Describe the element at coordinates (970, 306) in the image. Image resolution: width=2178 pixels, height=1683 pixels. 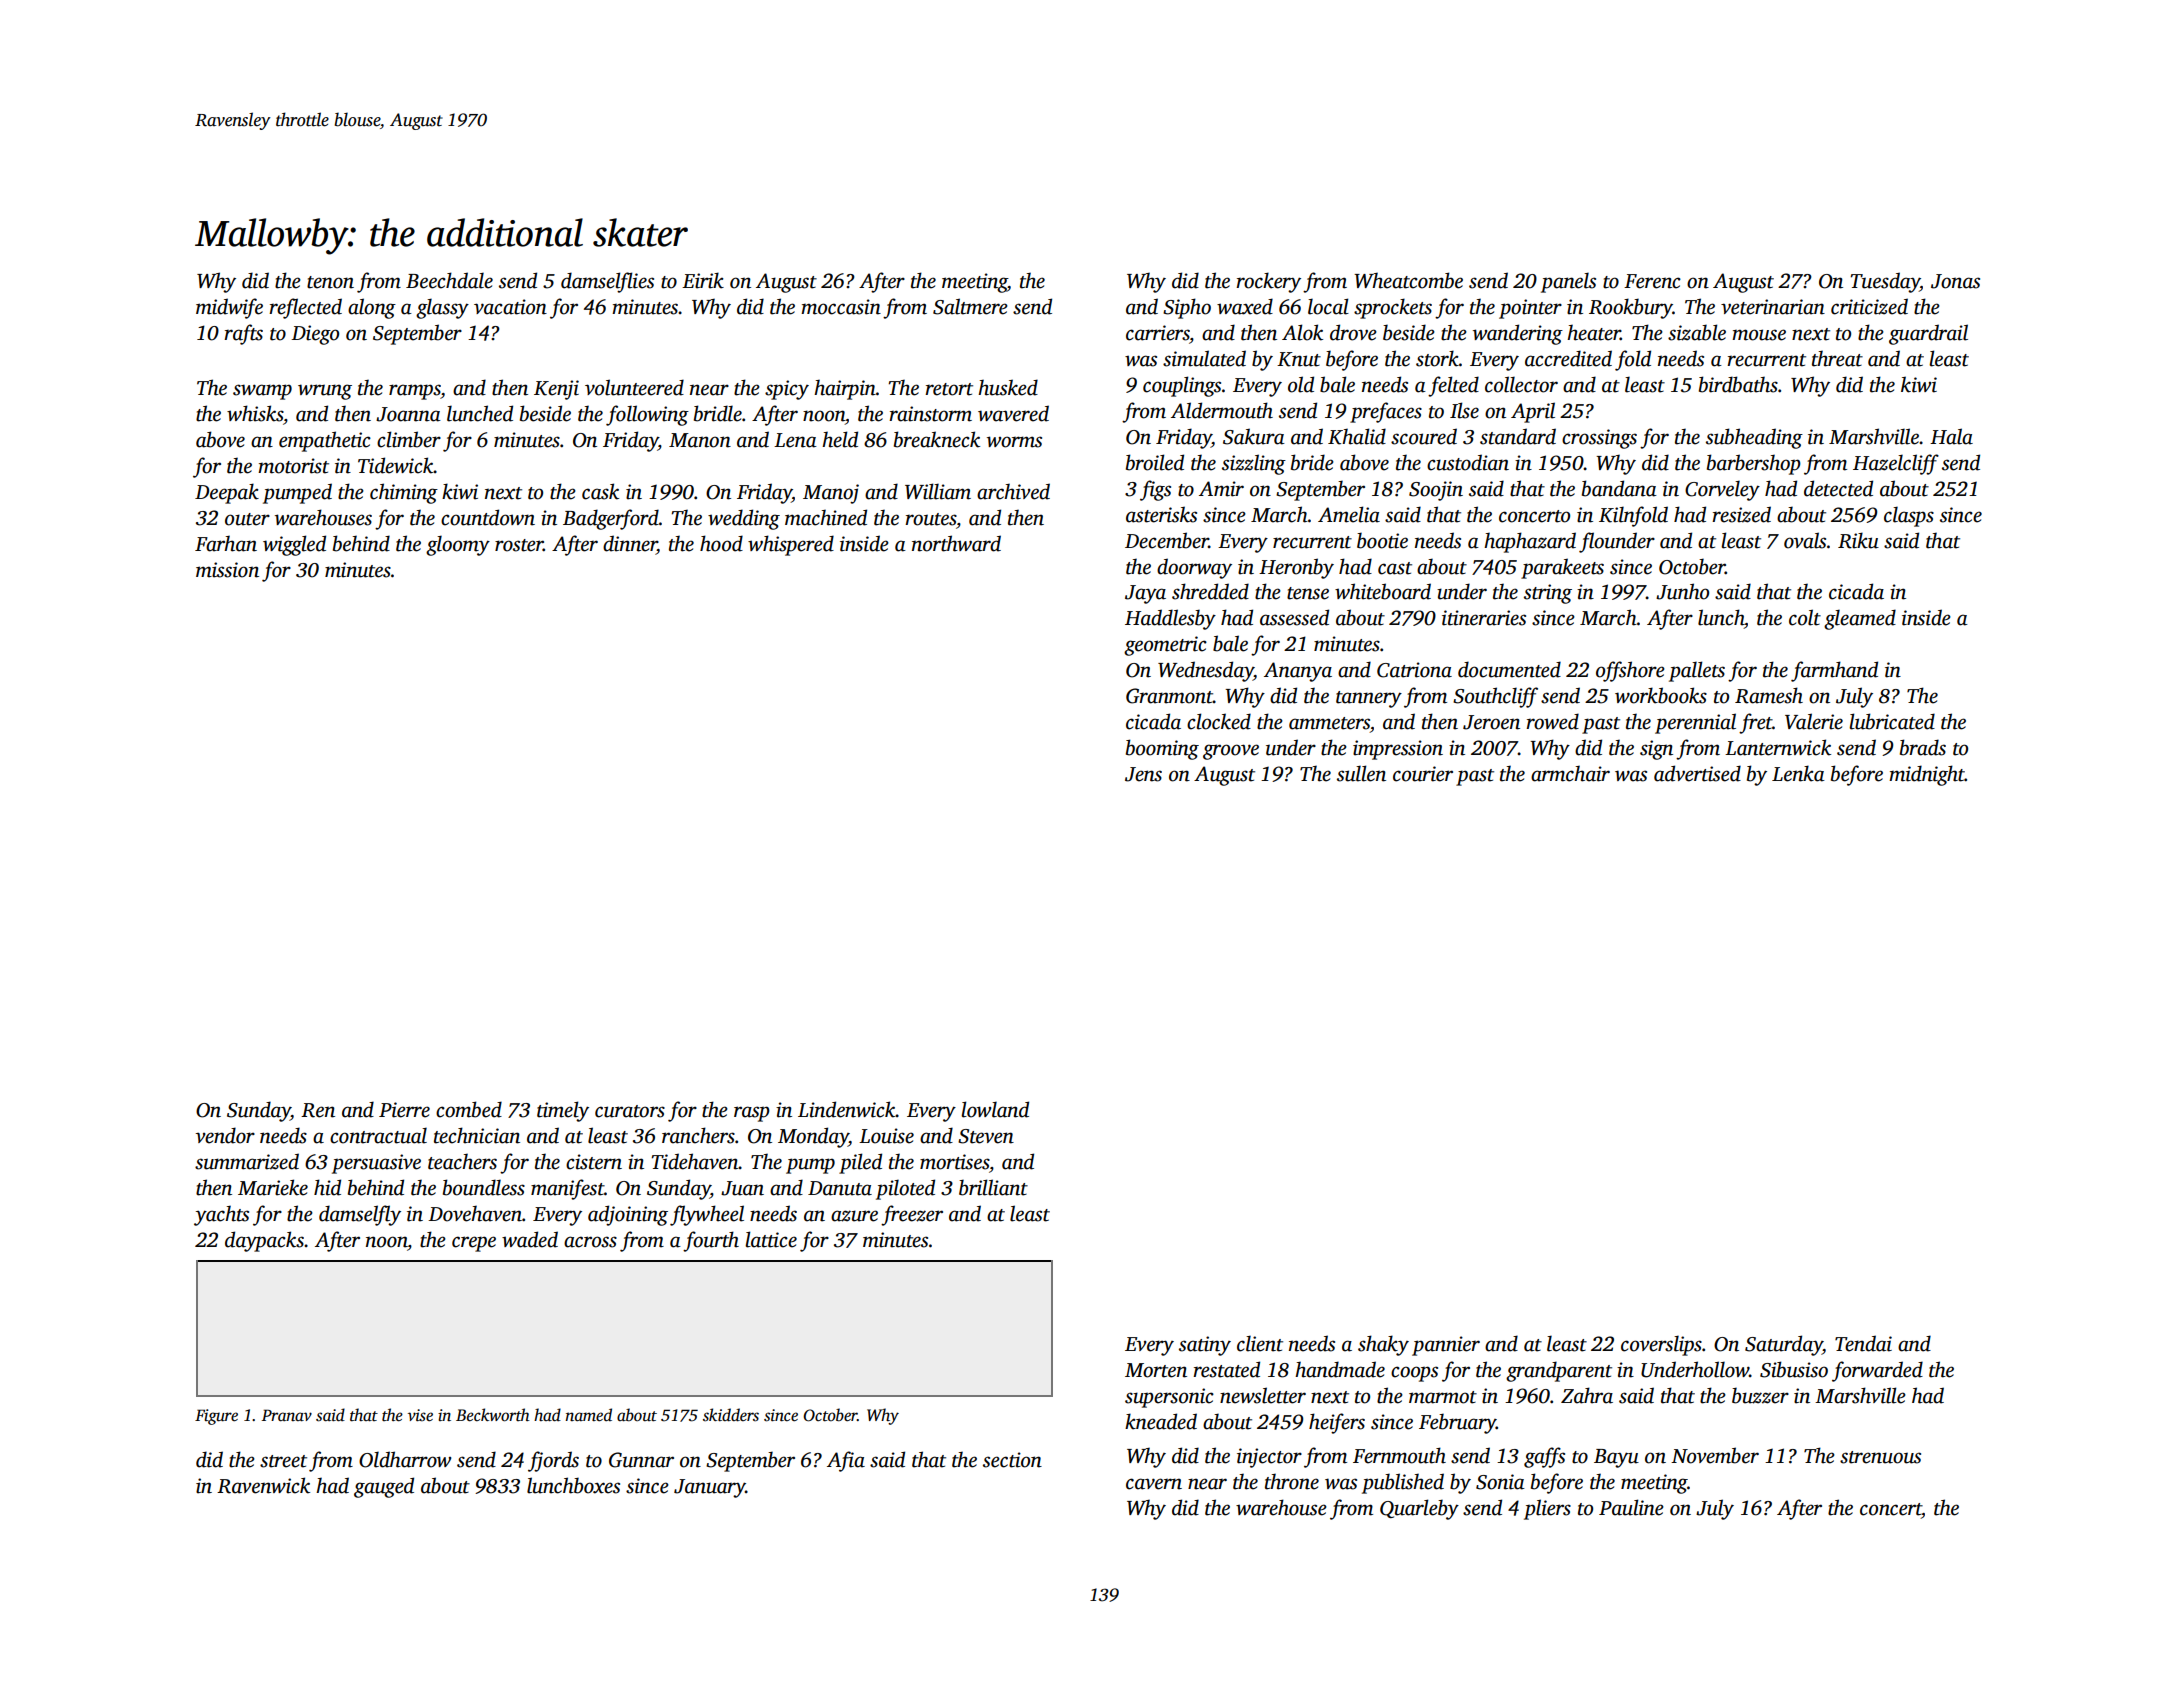
I see `Saltmere` at that location.
